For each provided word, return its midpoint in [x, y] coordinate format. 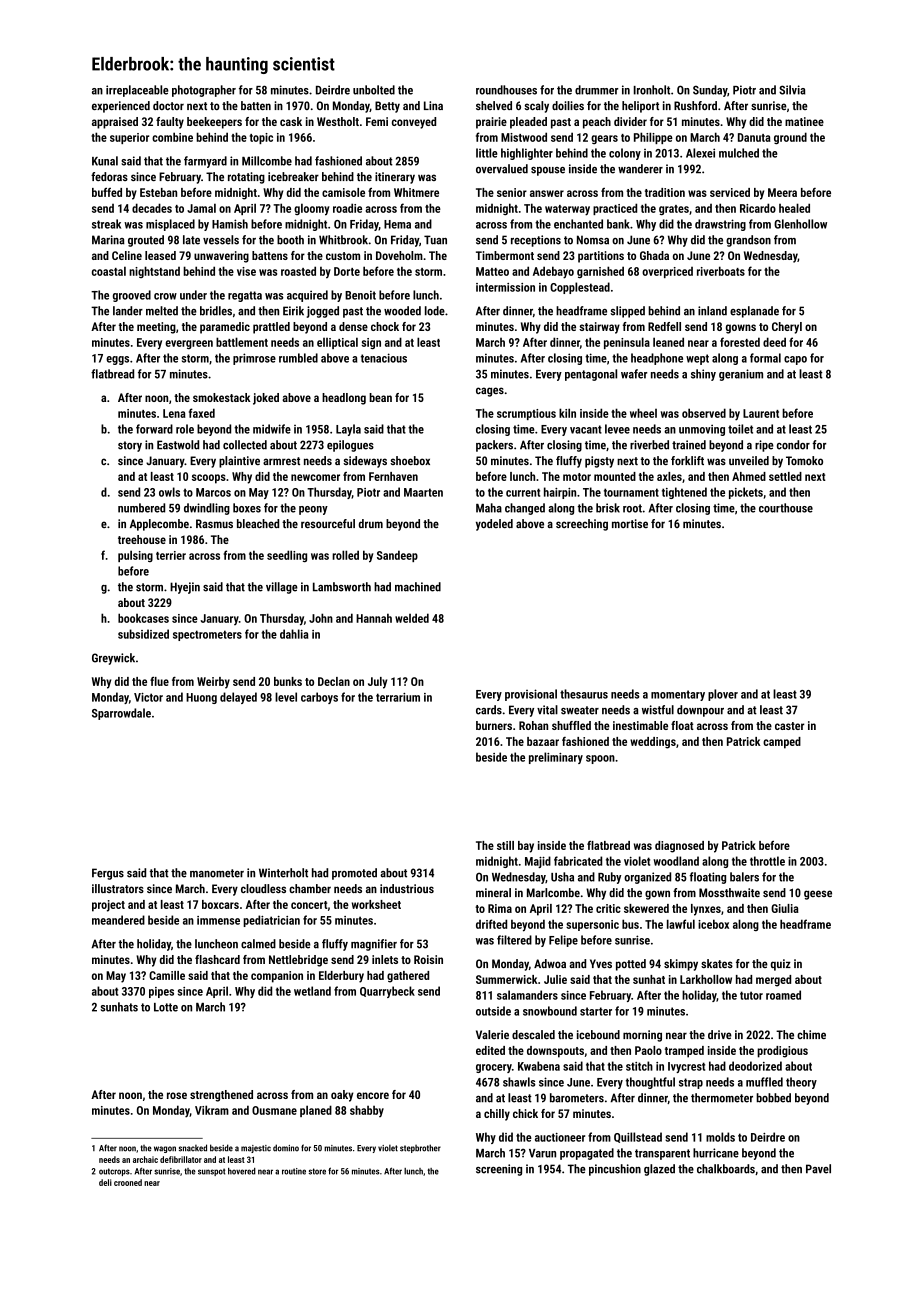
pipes [161, 992]
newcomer [315, 477]
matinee [804, 121]
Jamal [201, 208]
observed [704, 413]
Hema [397, 224]
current [523, 492]
